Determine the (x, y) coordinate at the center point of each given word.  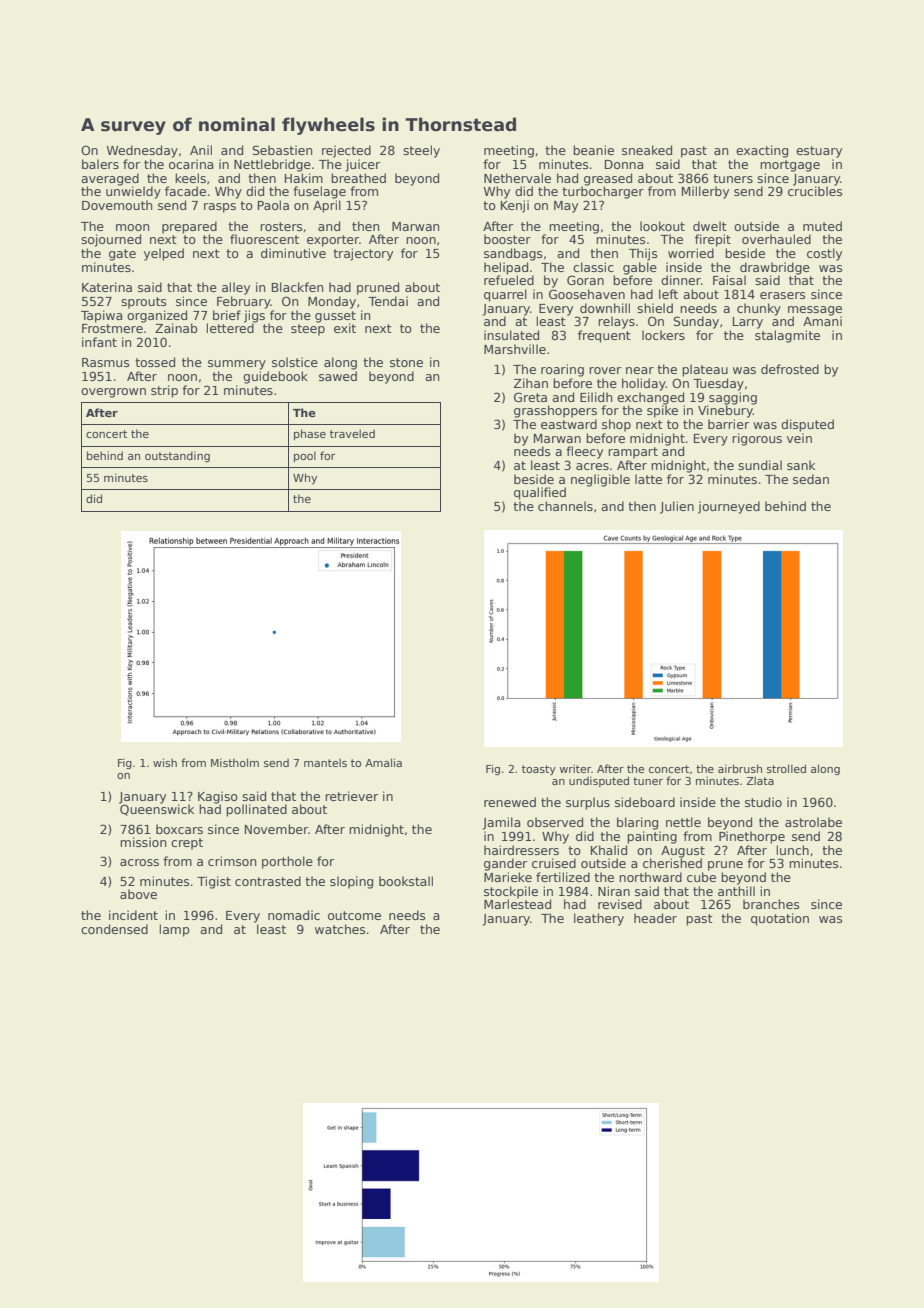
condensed (114, 929)
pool (305, 456)
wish (165, 762)
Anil (201, 150)
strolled (786, 768)
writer (575, 768)
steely (421, 151)
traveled (352, 433)
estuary (819, 152)
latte (648, 479)
